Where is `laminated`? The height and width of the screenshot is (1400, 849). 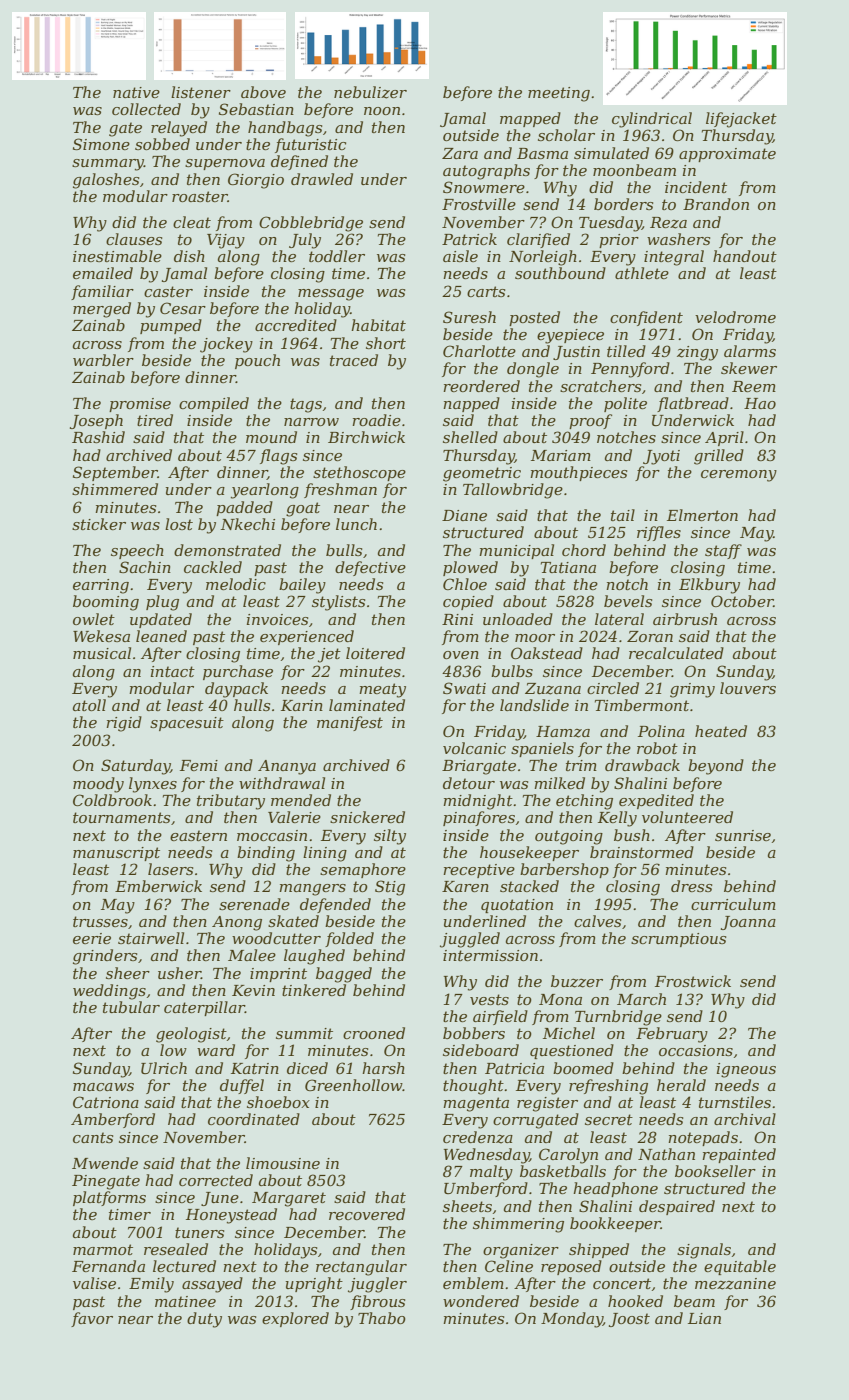
laminated is located at coordinates (367, 705).
